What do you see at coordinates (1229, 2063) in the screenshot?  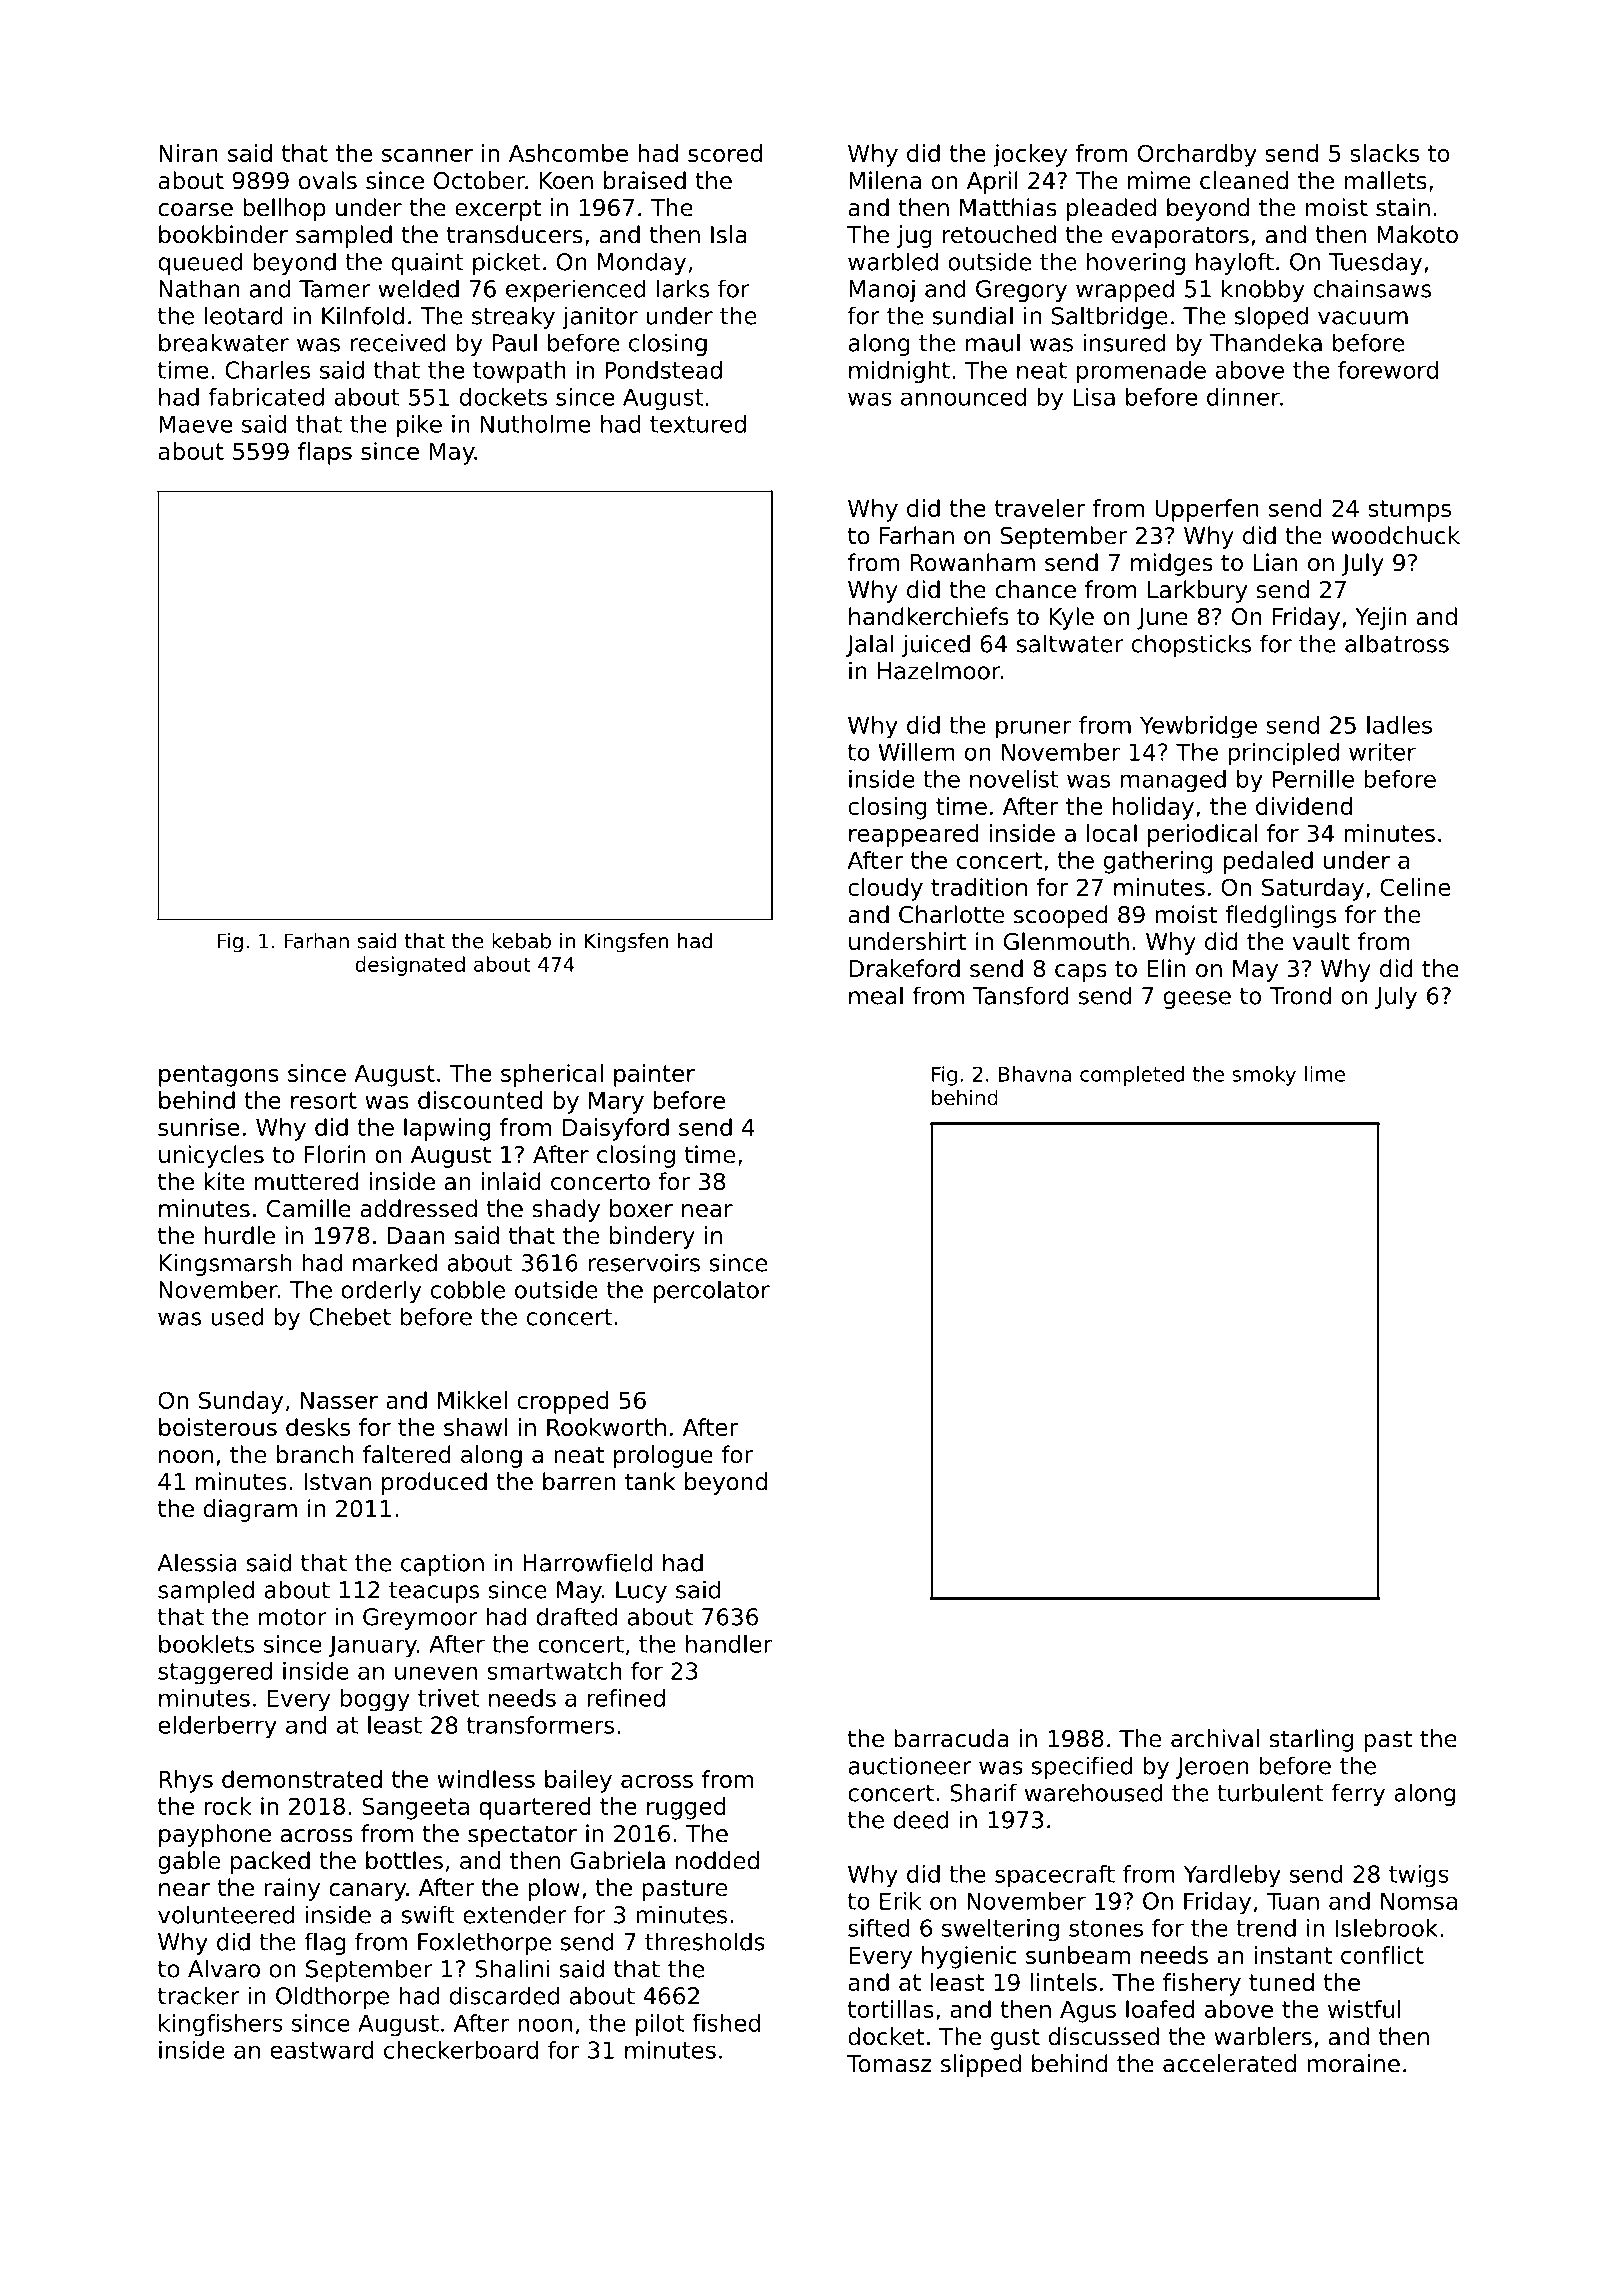 I see `accelerated` at bounding box center [1229, 2063].
